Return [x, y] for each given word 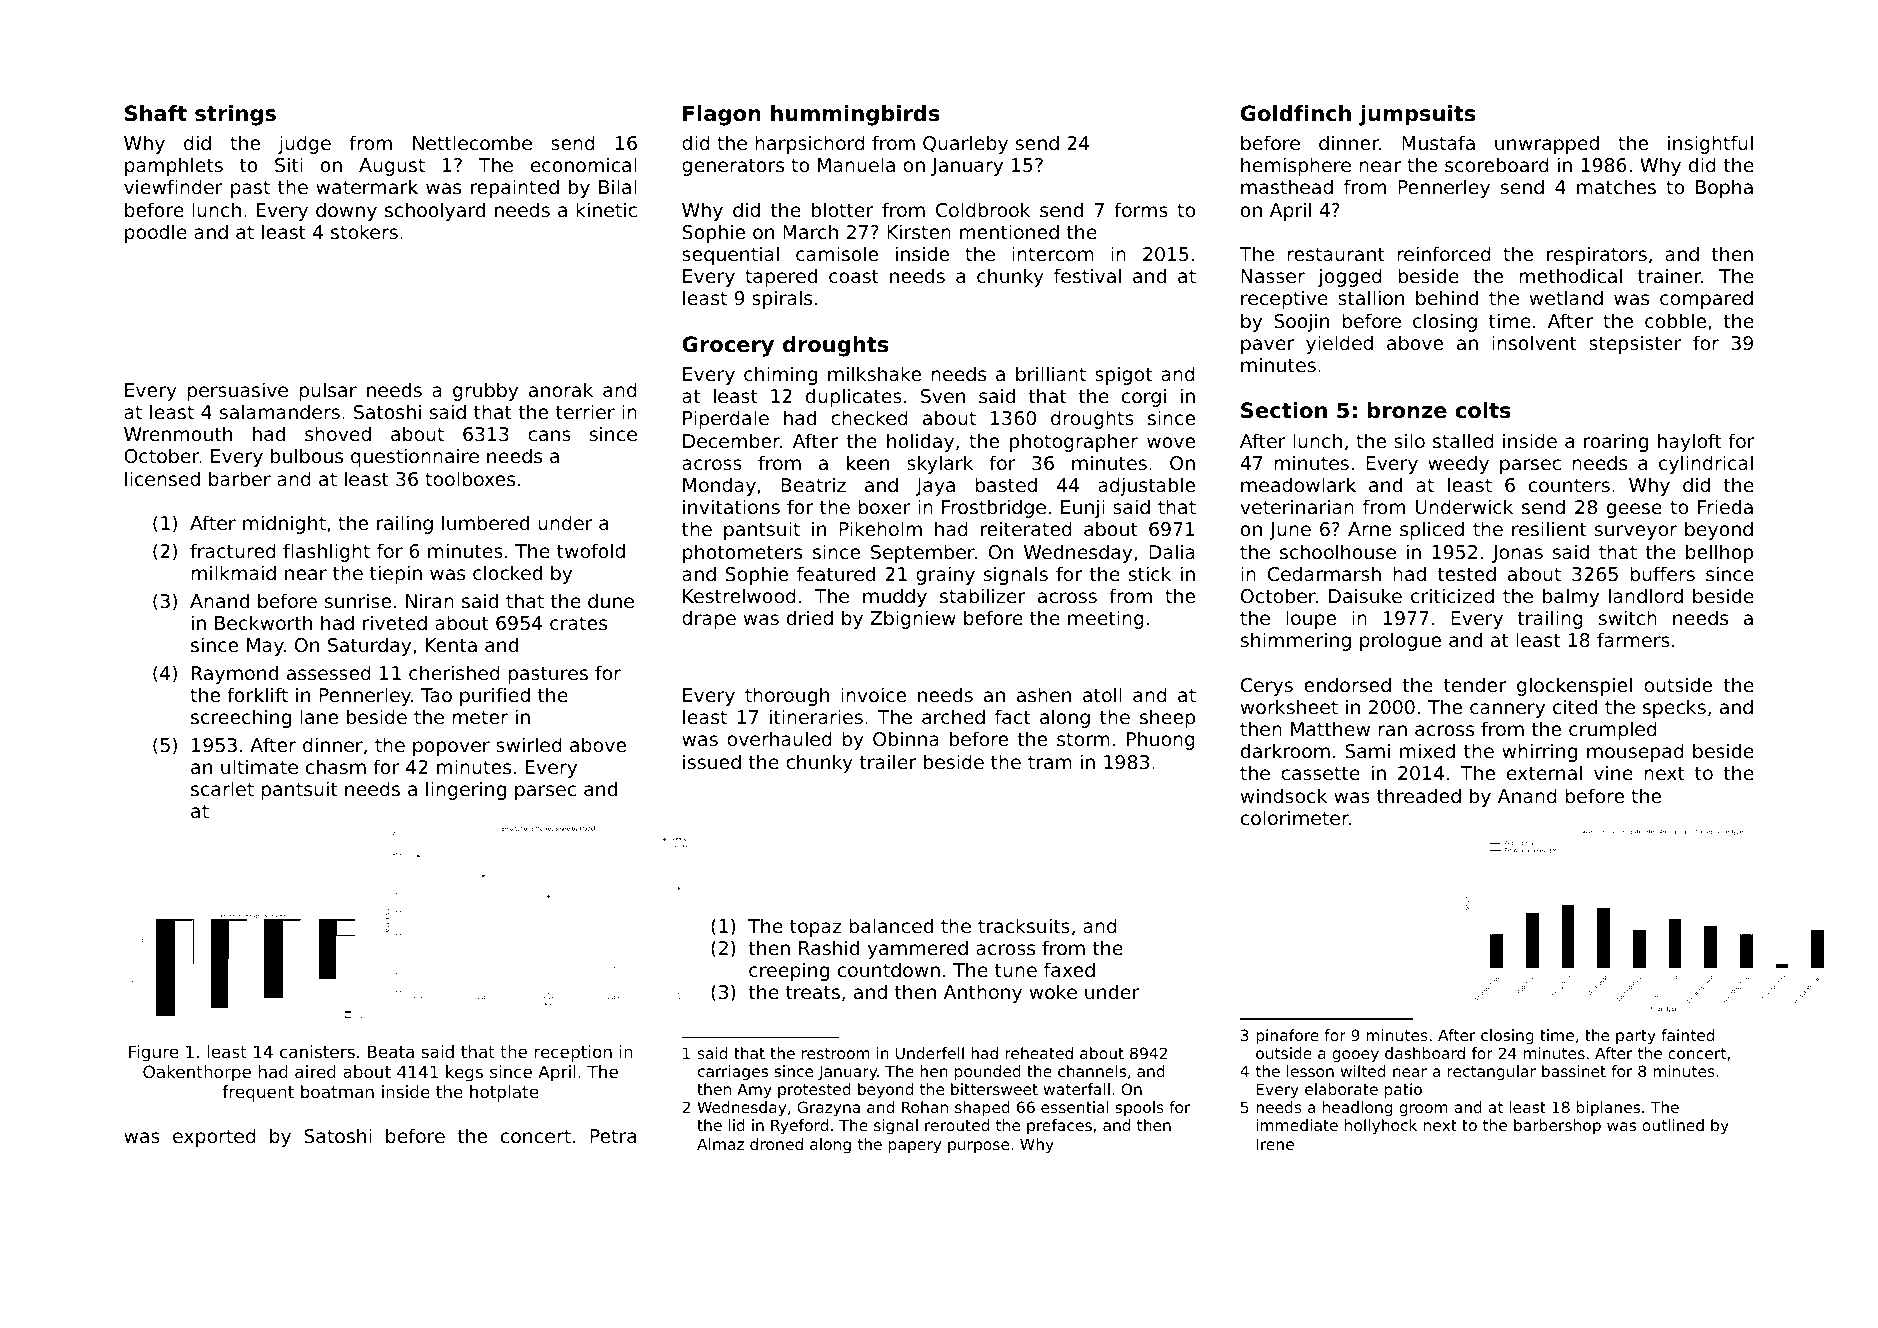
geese [1634, 510]
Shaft [156, 113]
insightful [1710, 144]
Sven [943, 396]
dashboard [1425, 1053]
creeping [789, 971]
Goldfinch [1296, 113]
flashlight [326, 552]
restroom [836, 1053]
